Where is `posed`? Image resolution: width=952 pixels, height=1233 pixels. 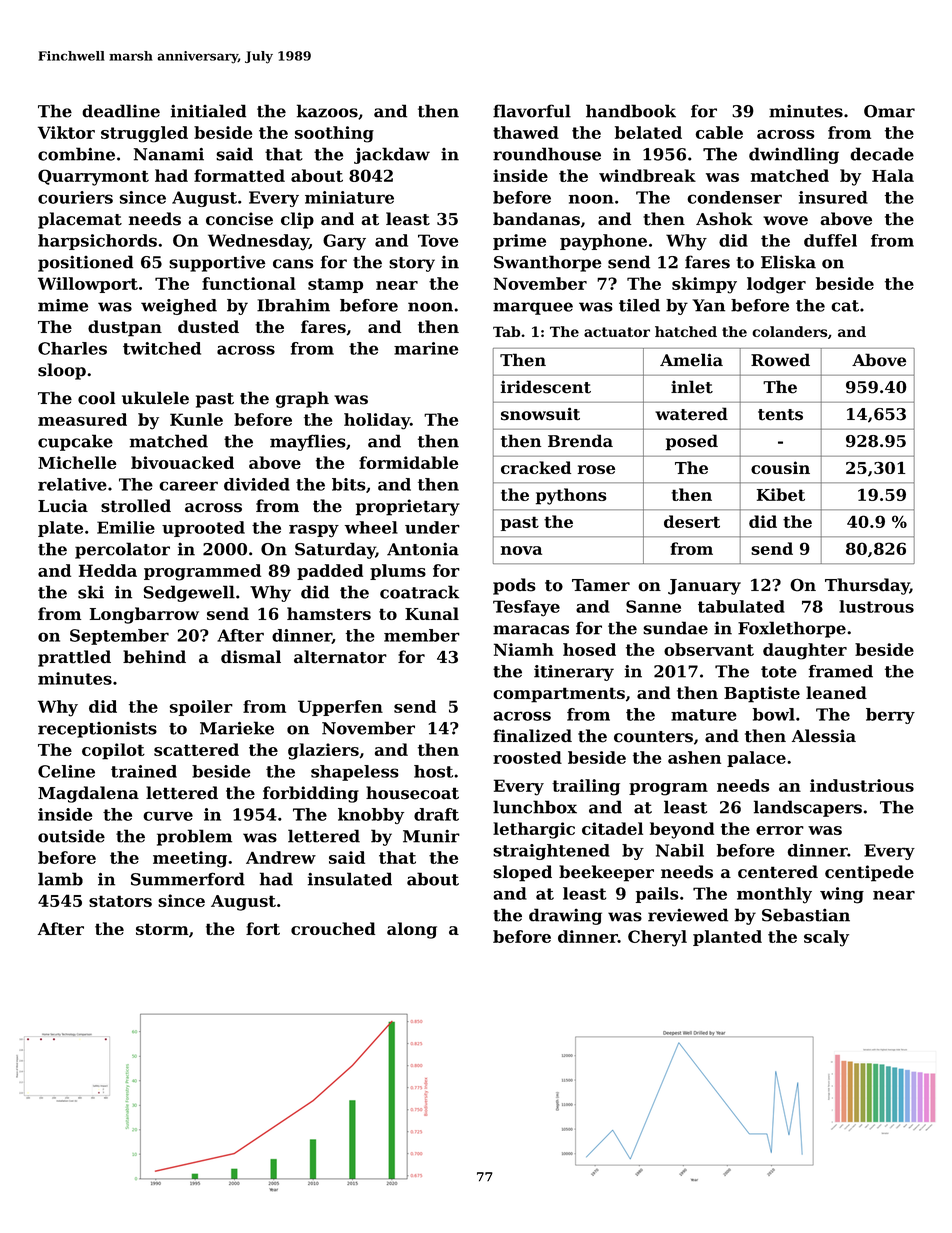
posed is located at coordinates (692, 442).
